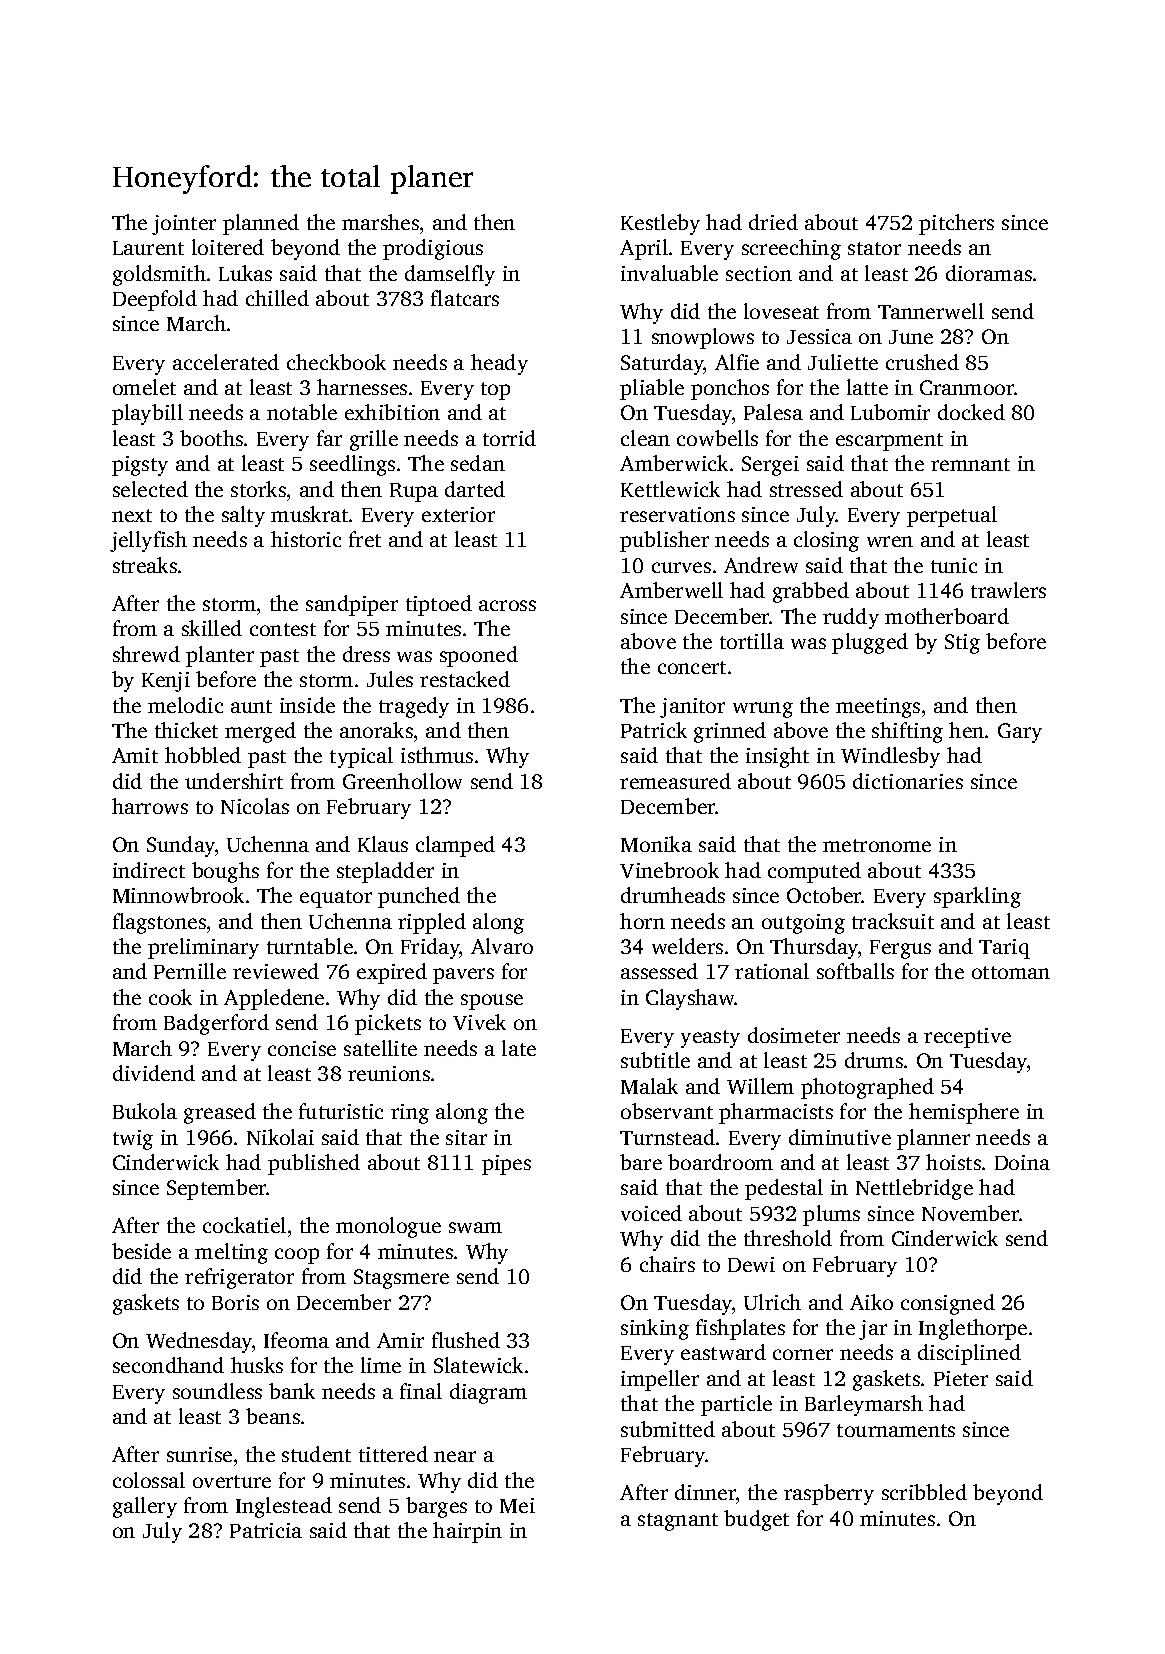 The width and height of the screenshot is (1165, 1654). Describe the element at coordinates (1004, 949) in the screenshot. I see `Tariq` at that location.
